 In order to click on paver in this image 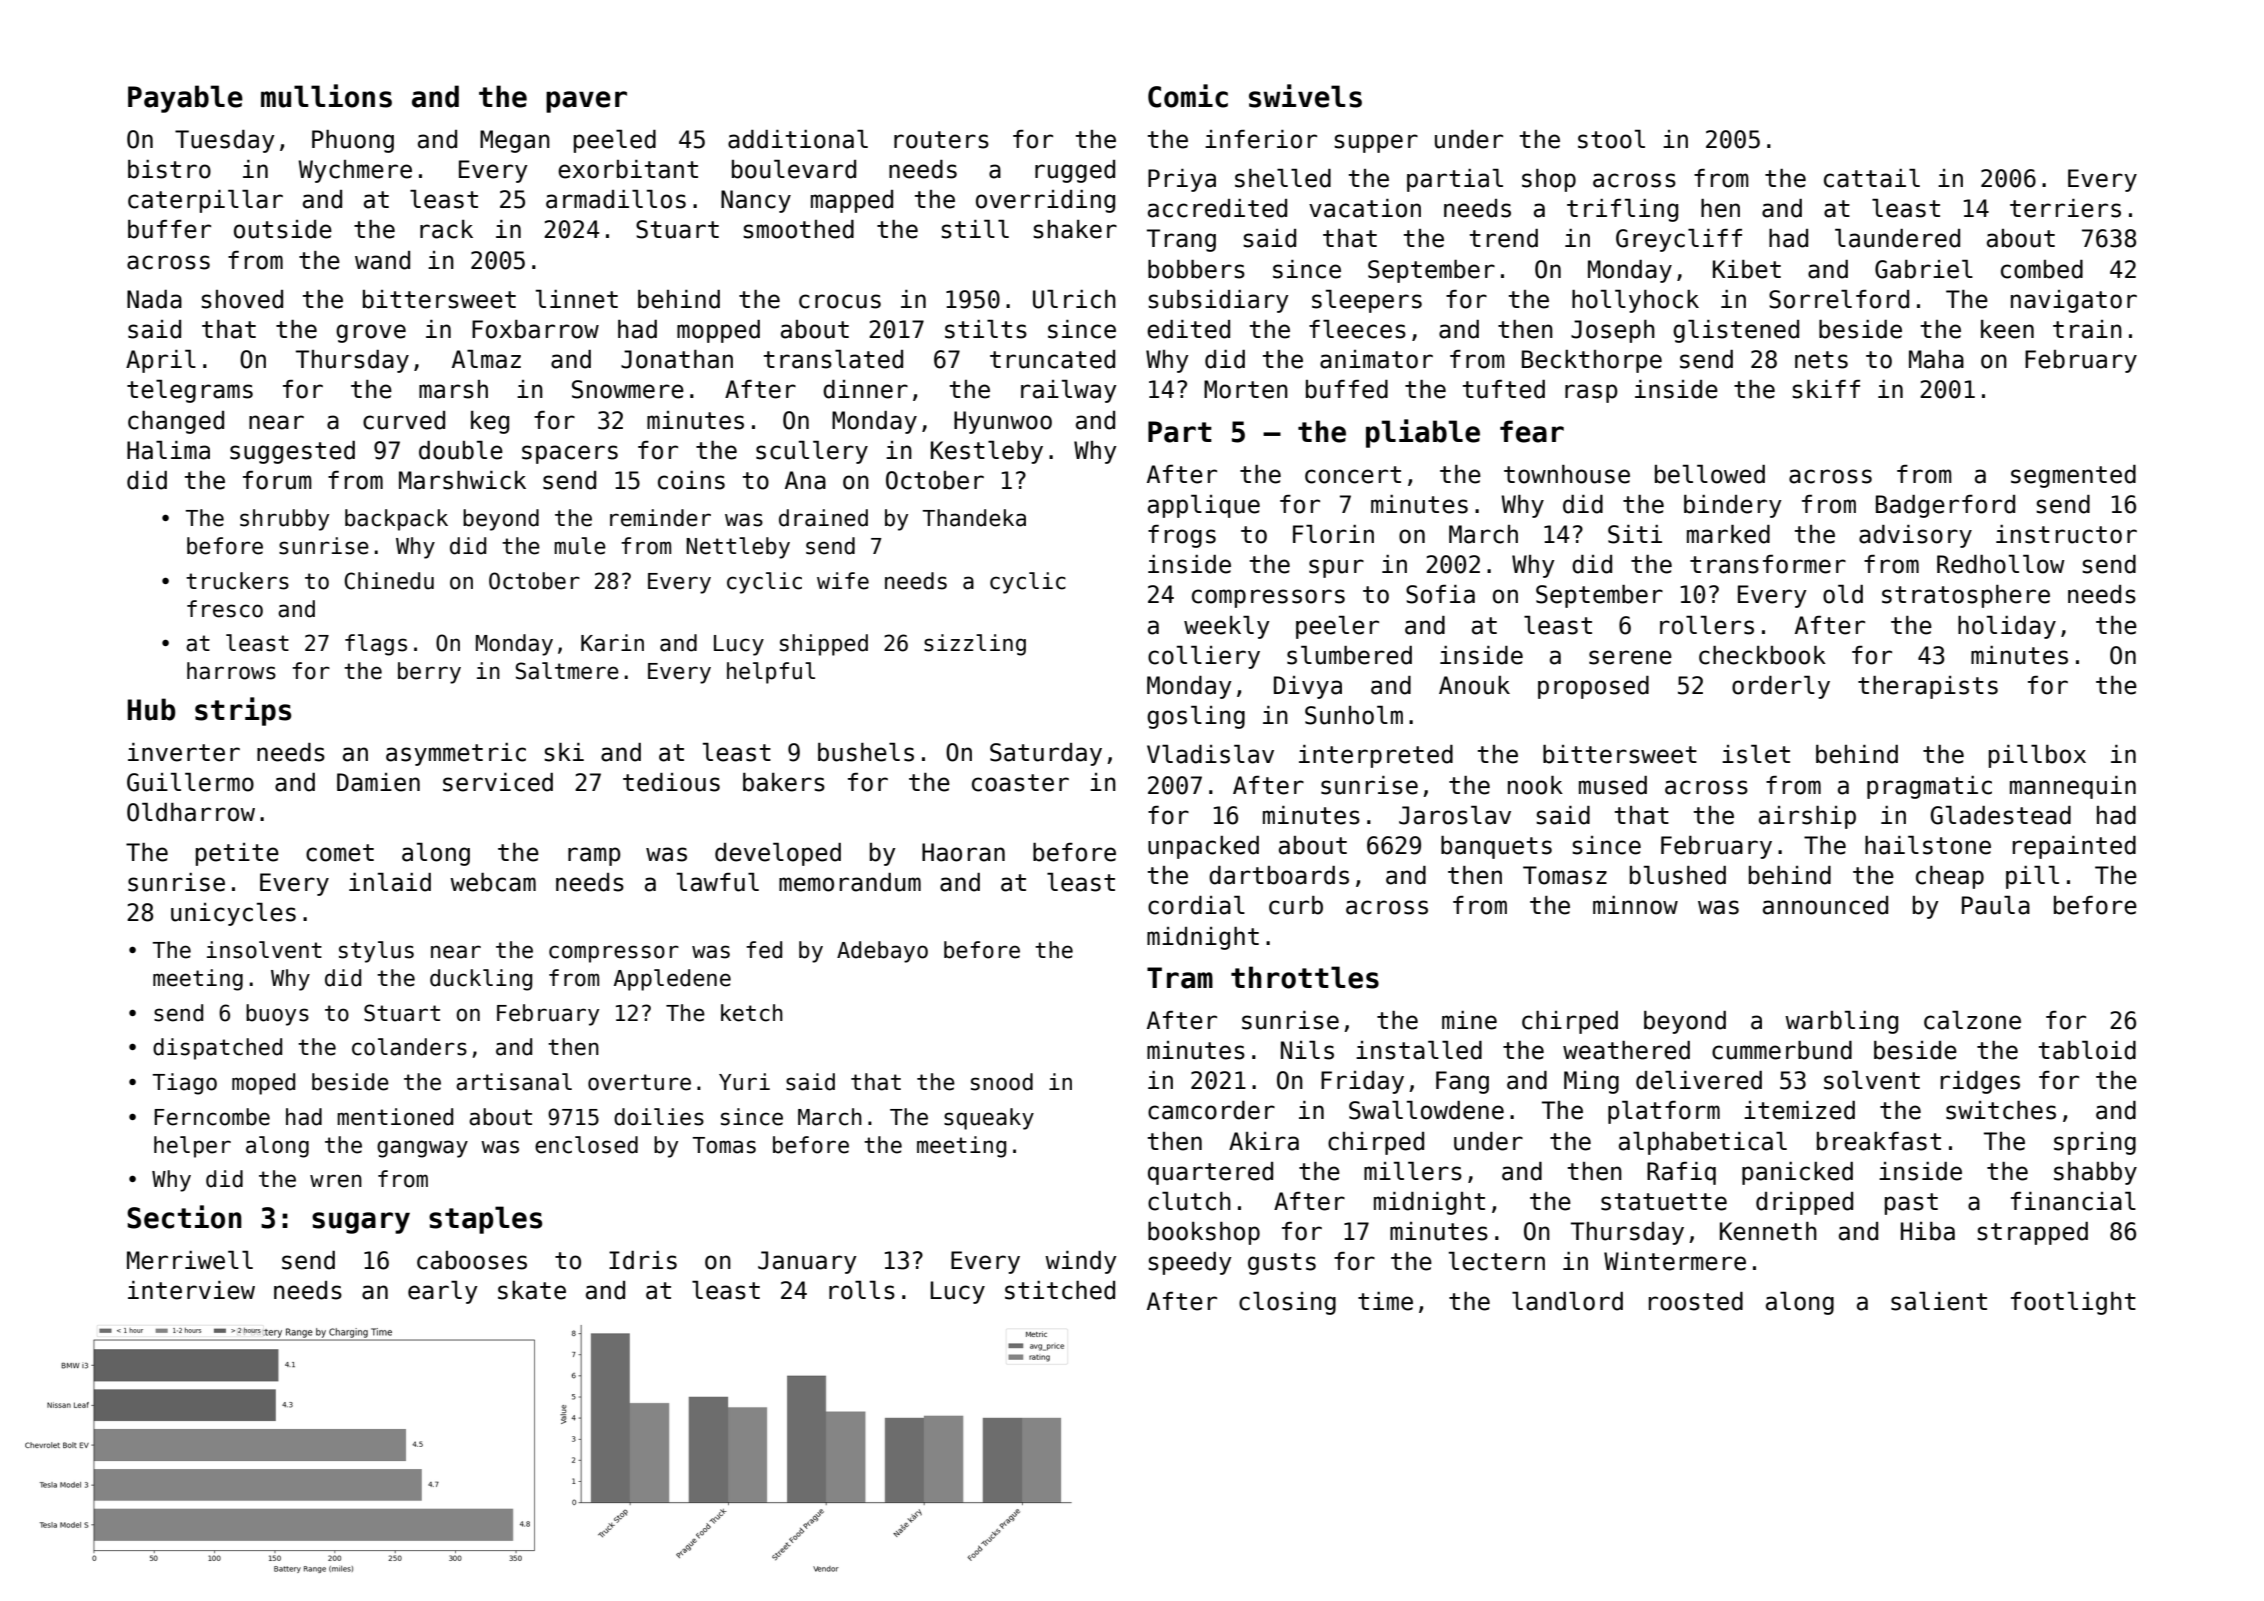, I will do `click(586, 102)`.
